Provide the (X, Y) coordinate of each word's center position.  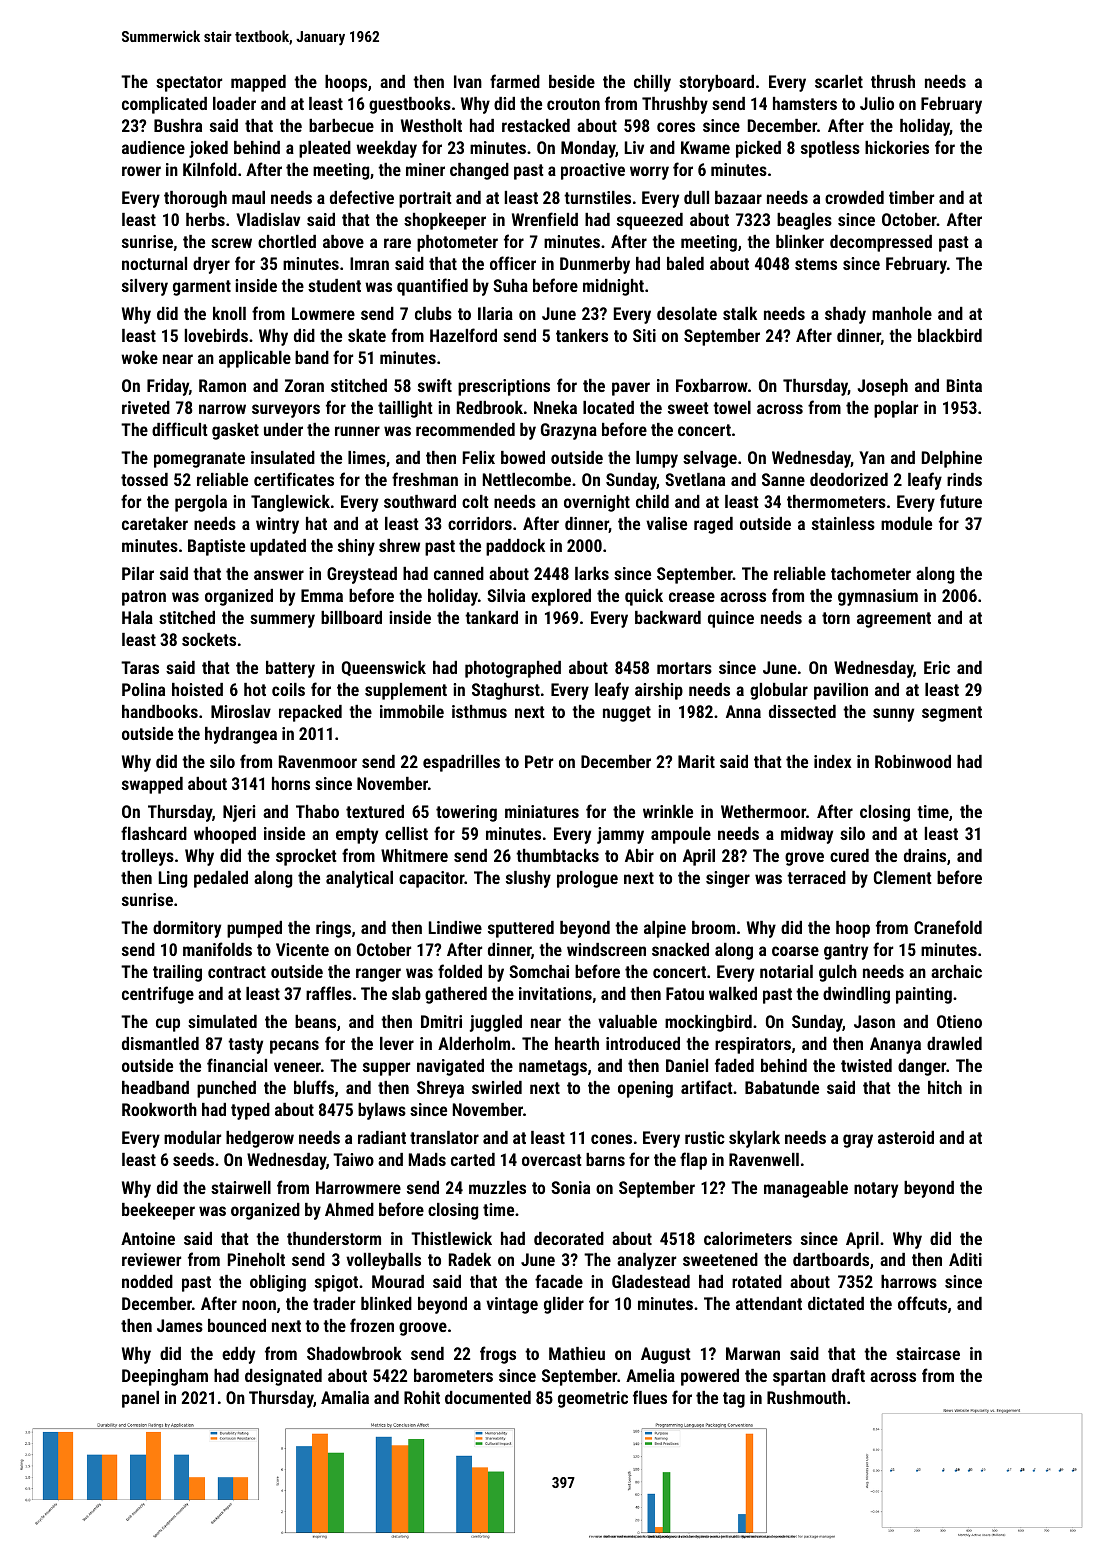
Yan (872, 457)
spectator (189, 84)
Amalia (345, 1397)
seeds (193, 1159)
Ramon (222, 385)
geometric (593, 1399)
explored (561, 597)
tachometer (871, 573)
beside (572, 81)
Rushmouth (806, 1397)
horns (291, 783)
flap (693, 1161)
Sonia (570, 1187)
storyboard (716, 83)
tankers (582, 335)
